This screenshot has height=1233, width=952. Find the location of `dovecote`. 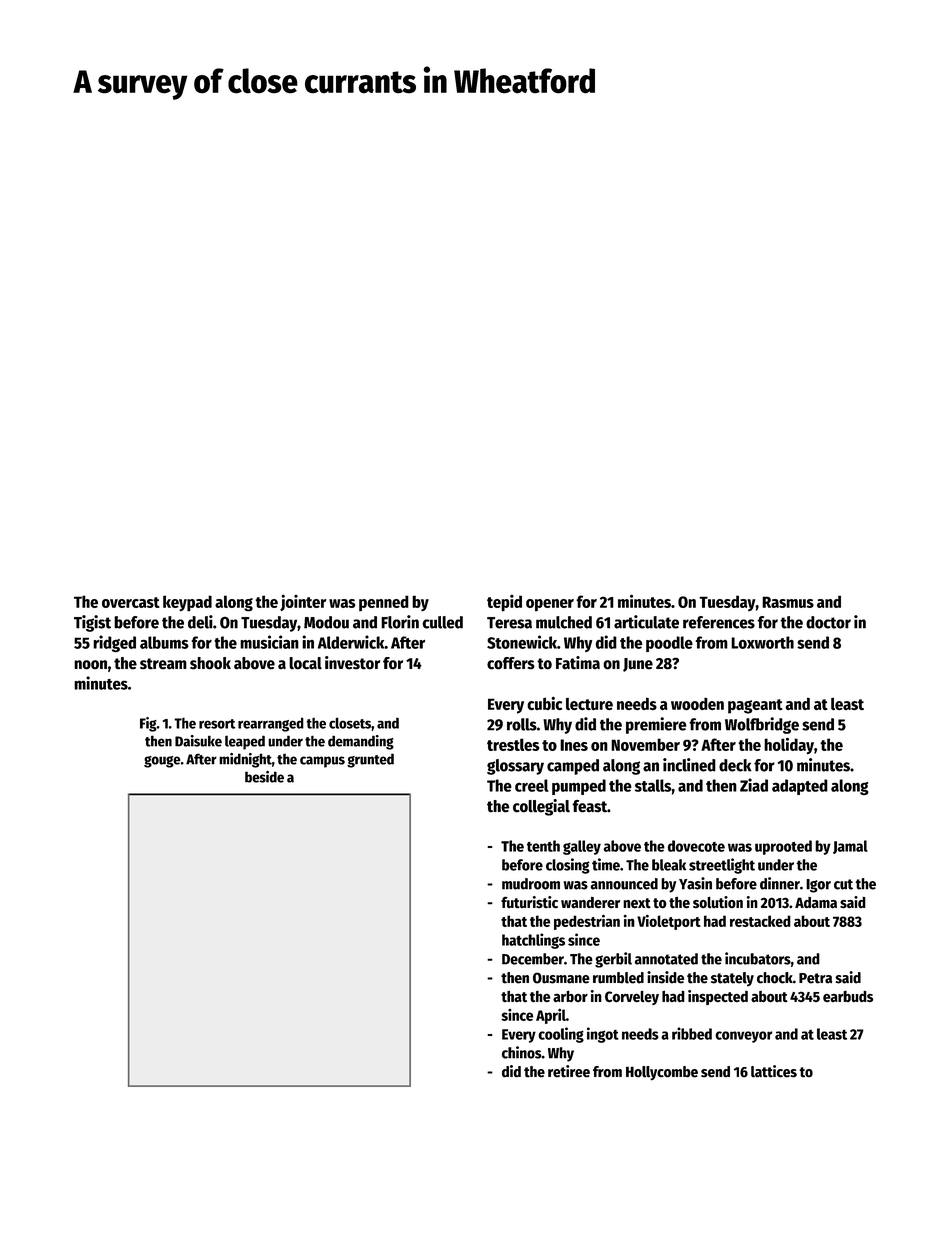

dovecote is located at coordinates (696, 846).
